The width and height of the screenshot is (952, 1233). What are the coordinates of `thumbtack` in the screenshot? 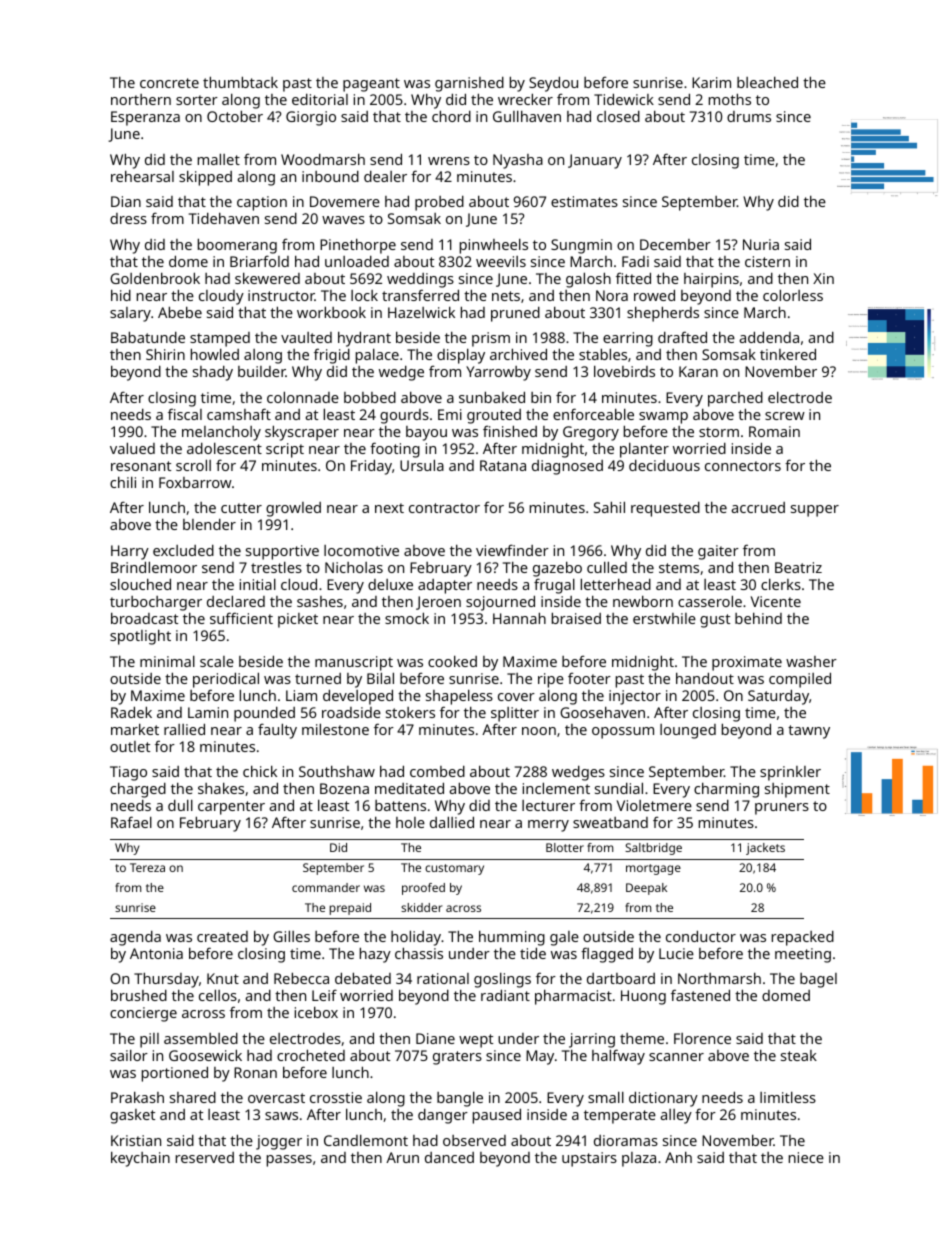 It's located at (240, 82).
